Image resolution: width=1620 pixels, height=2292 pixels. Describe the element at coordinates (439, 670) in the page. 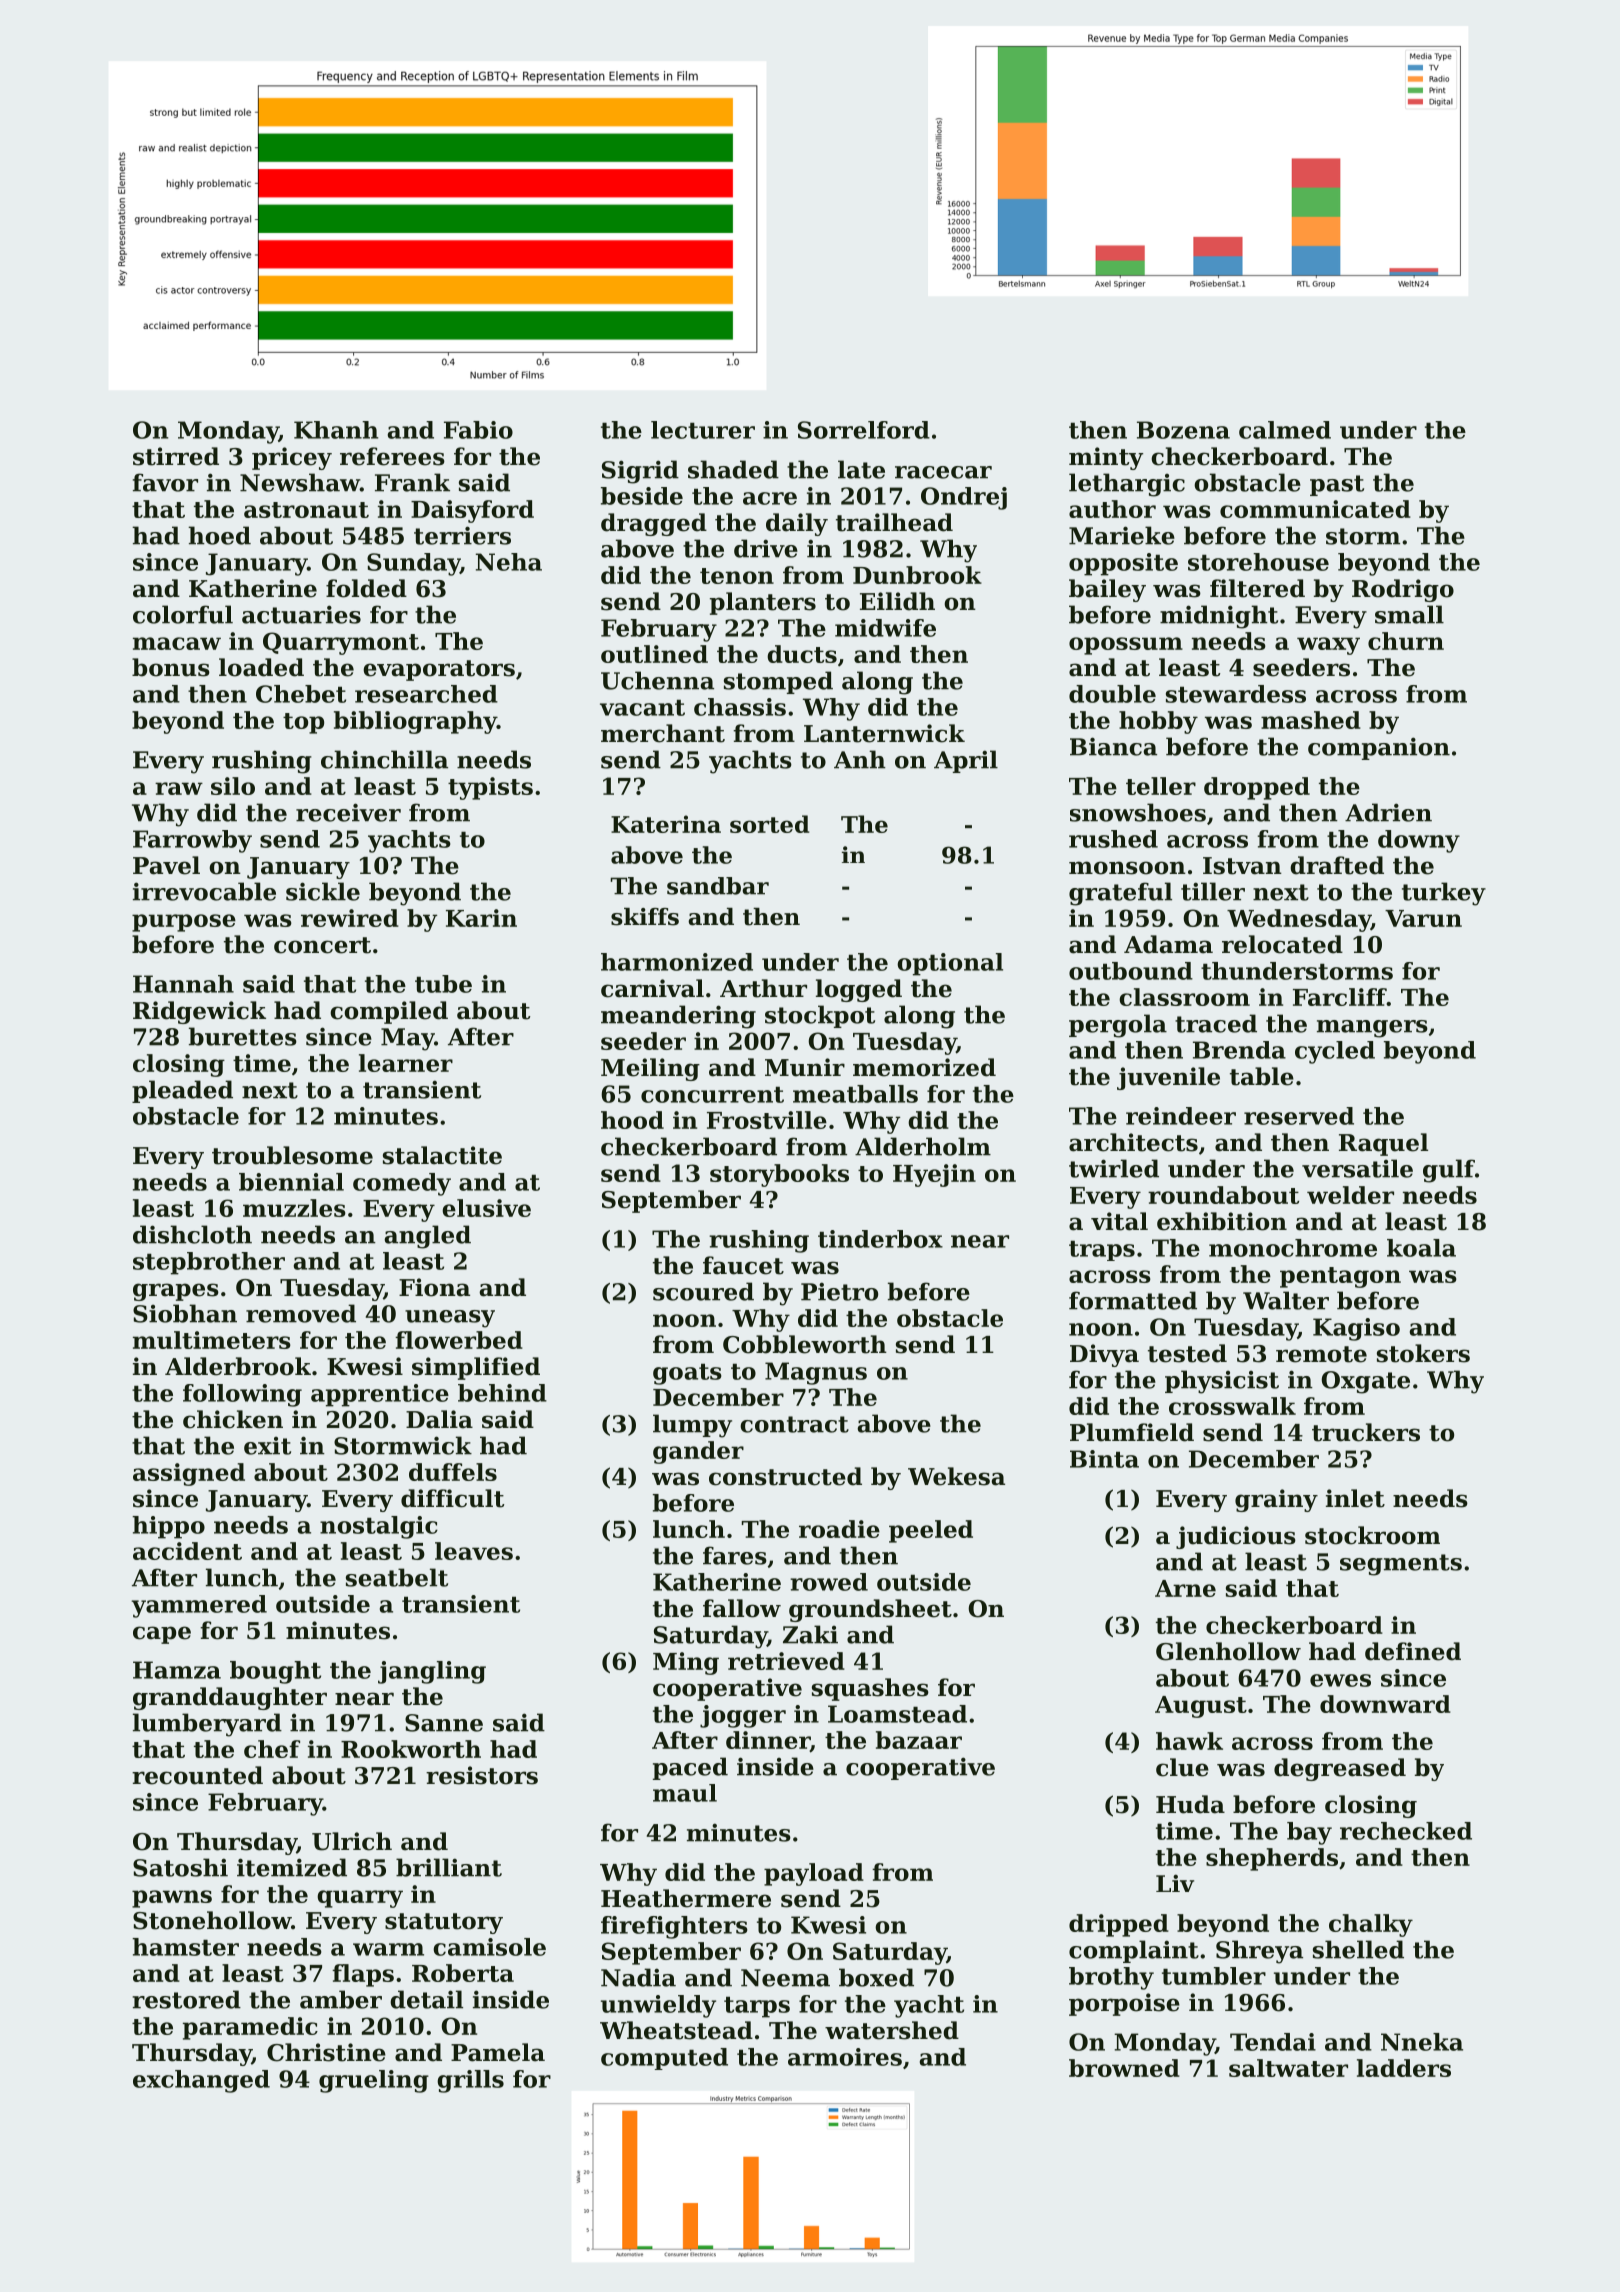

I see `evaporators` at that location.
